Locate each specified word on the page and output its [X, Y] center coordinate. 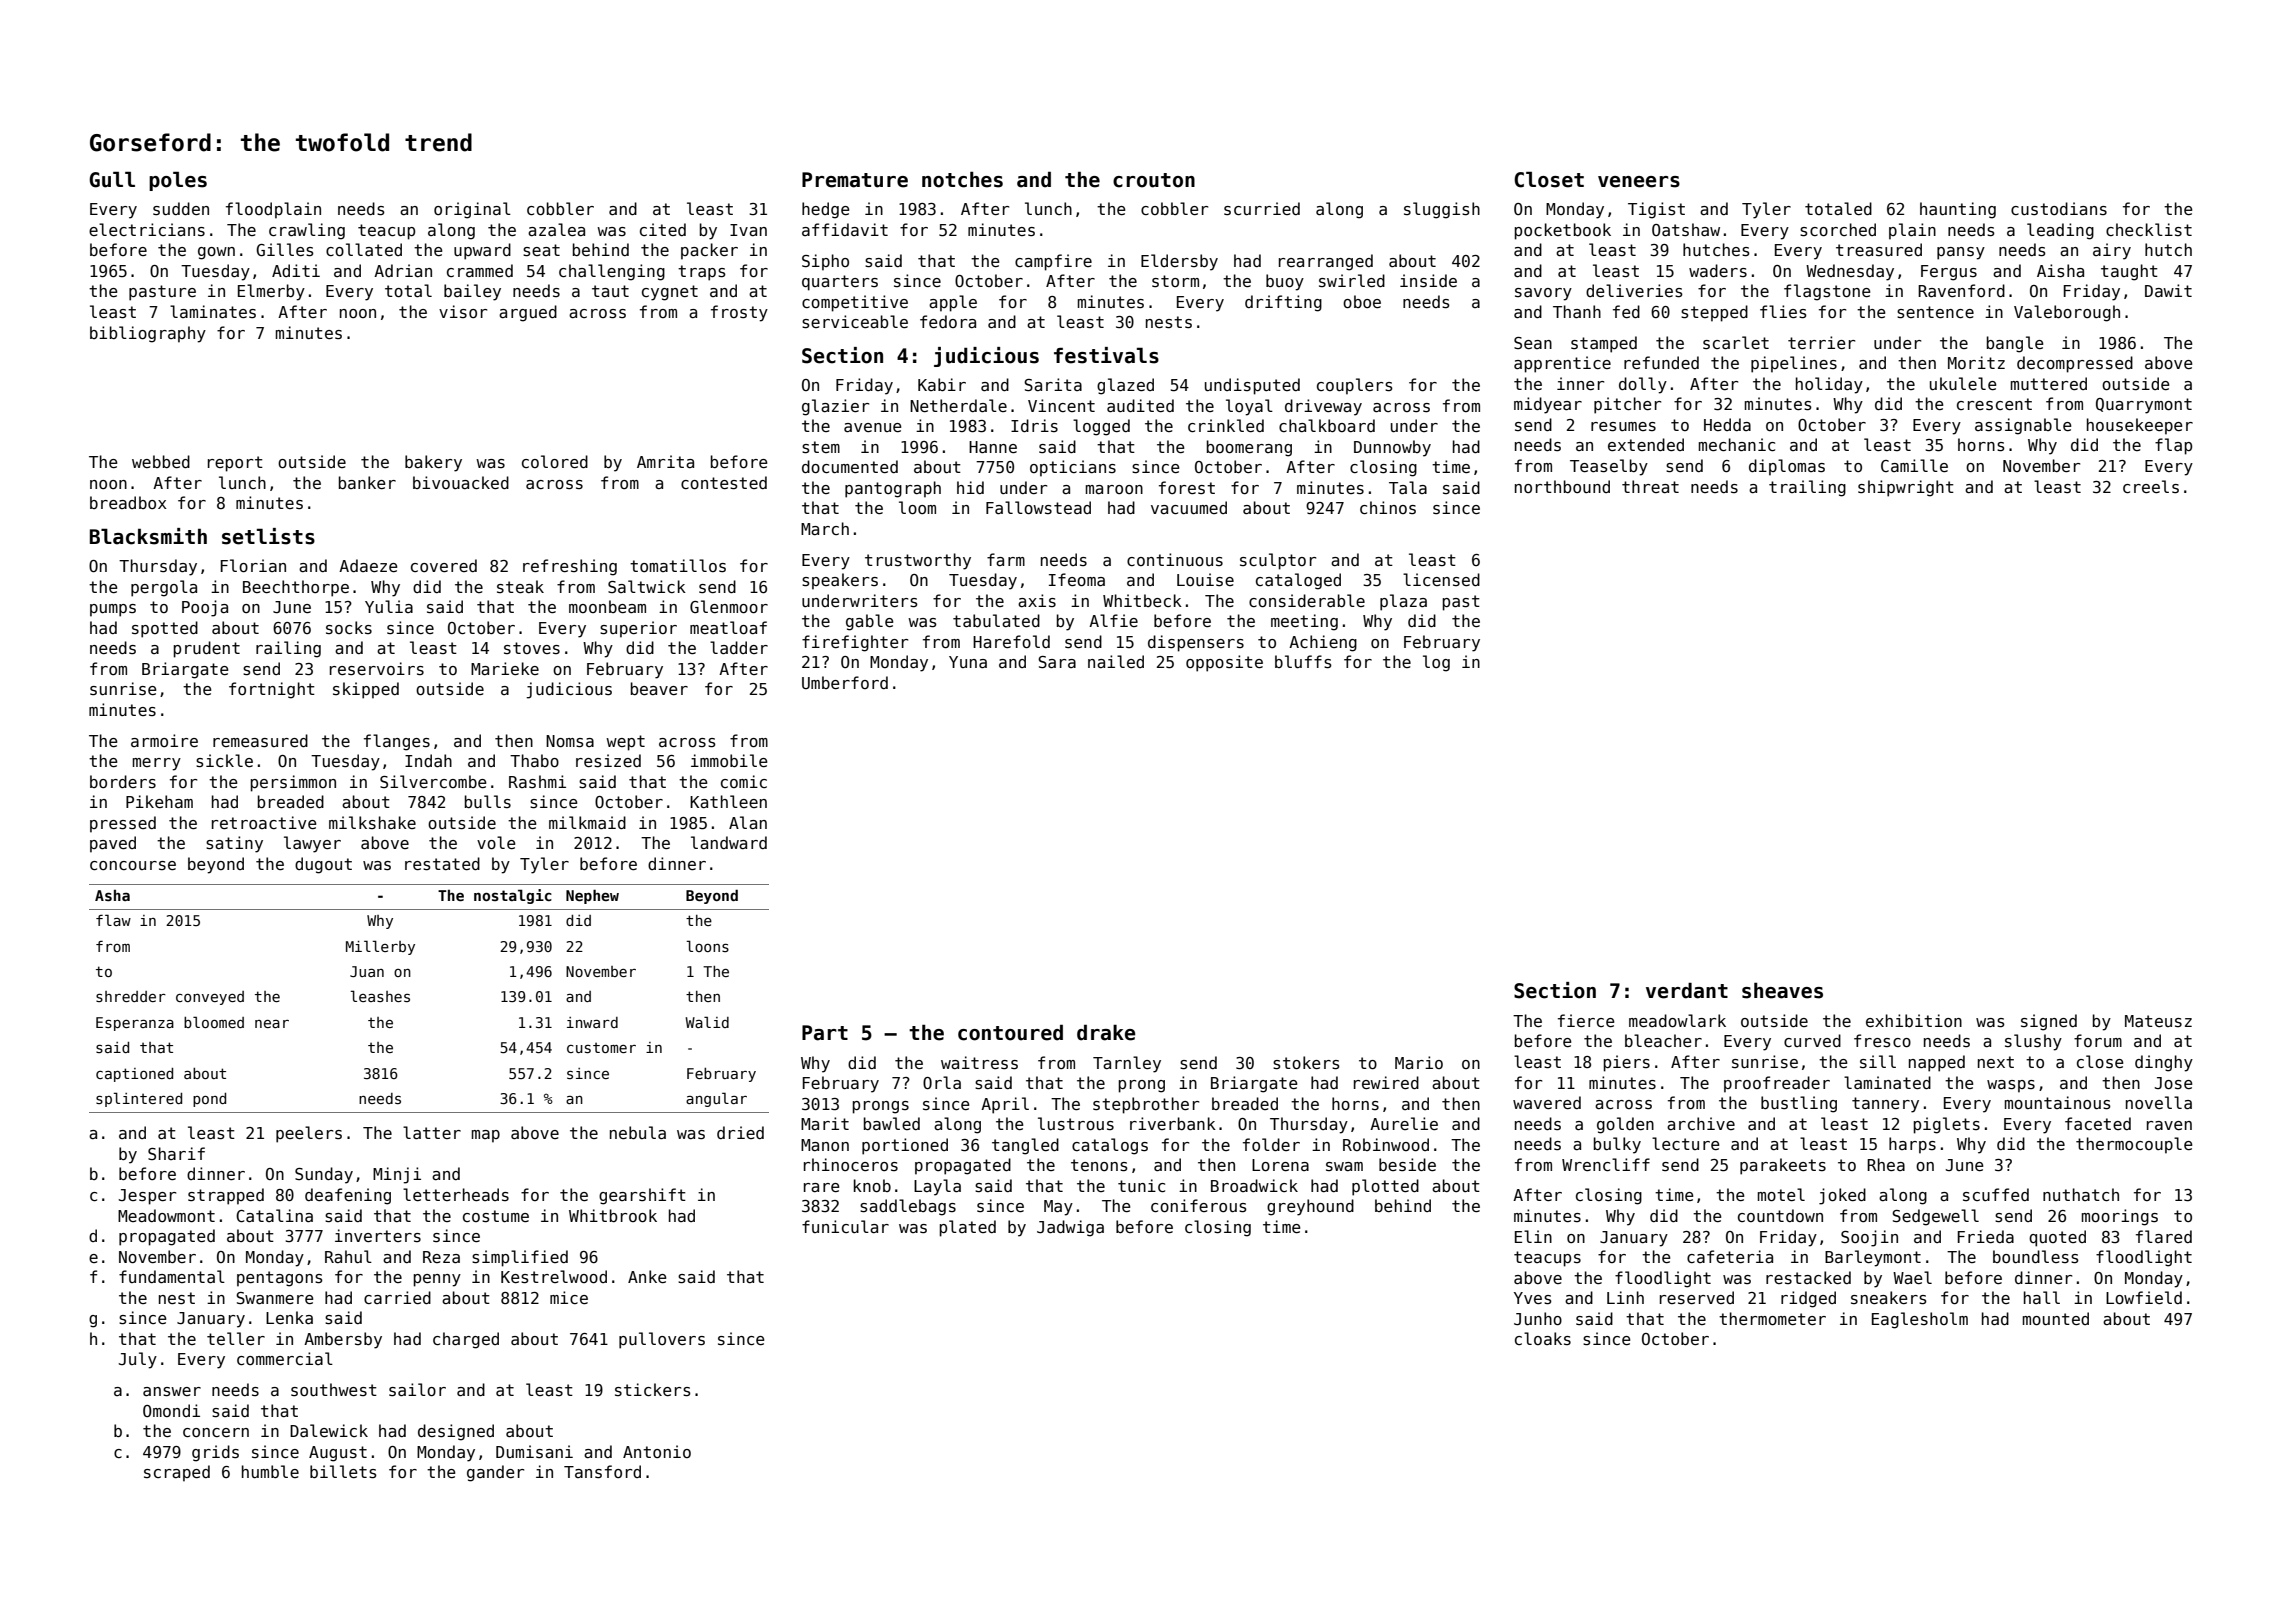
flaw [113, 920]
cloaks [1543, 1338]
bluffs [1303, 661]
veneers [1639, 182]
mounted [2056, 1318]
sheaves [1782, 991]
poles [178, 181]
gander [495, 1473]
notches [962, 180]
